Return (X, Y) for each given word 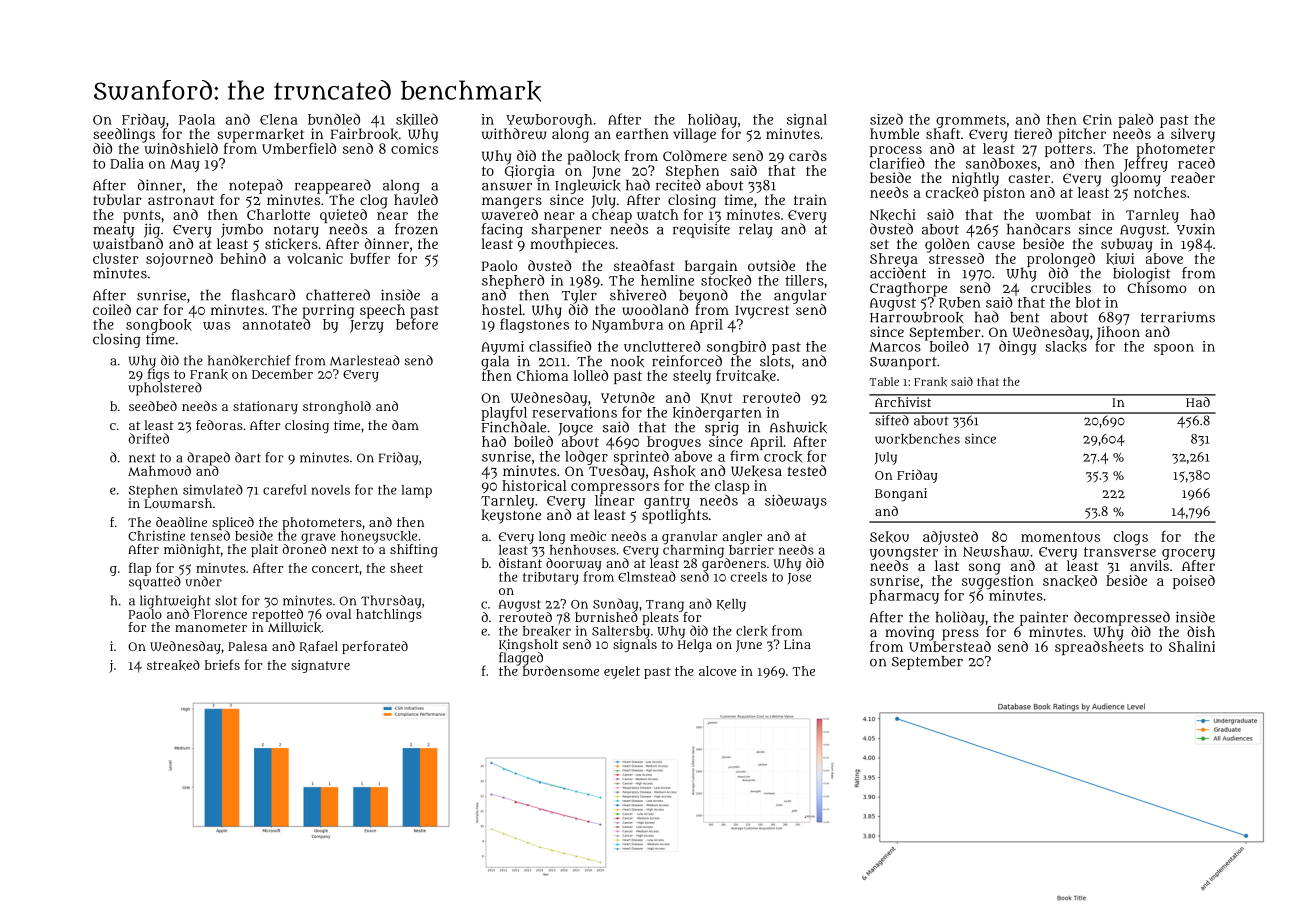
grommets (971, 121)
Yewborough (549, 121)
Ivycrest (762, 312)
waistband (128, 244)
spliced (233, 523)
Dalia (127, 163)
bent (1025, 317)
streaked (173, 665)
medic (588, 536)
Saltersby (621, 632)
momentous (1060, 537)
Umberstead (950, 646)
